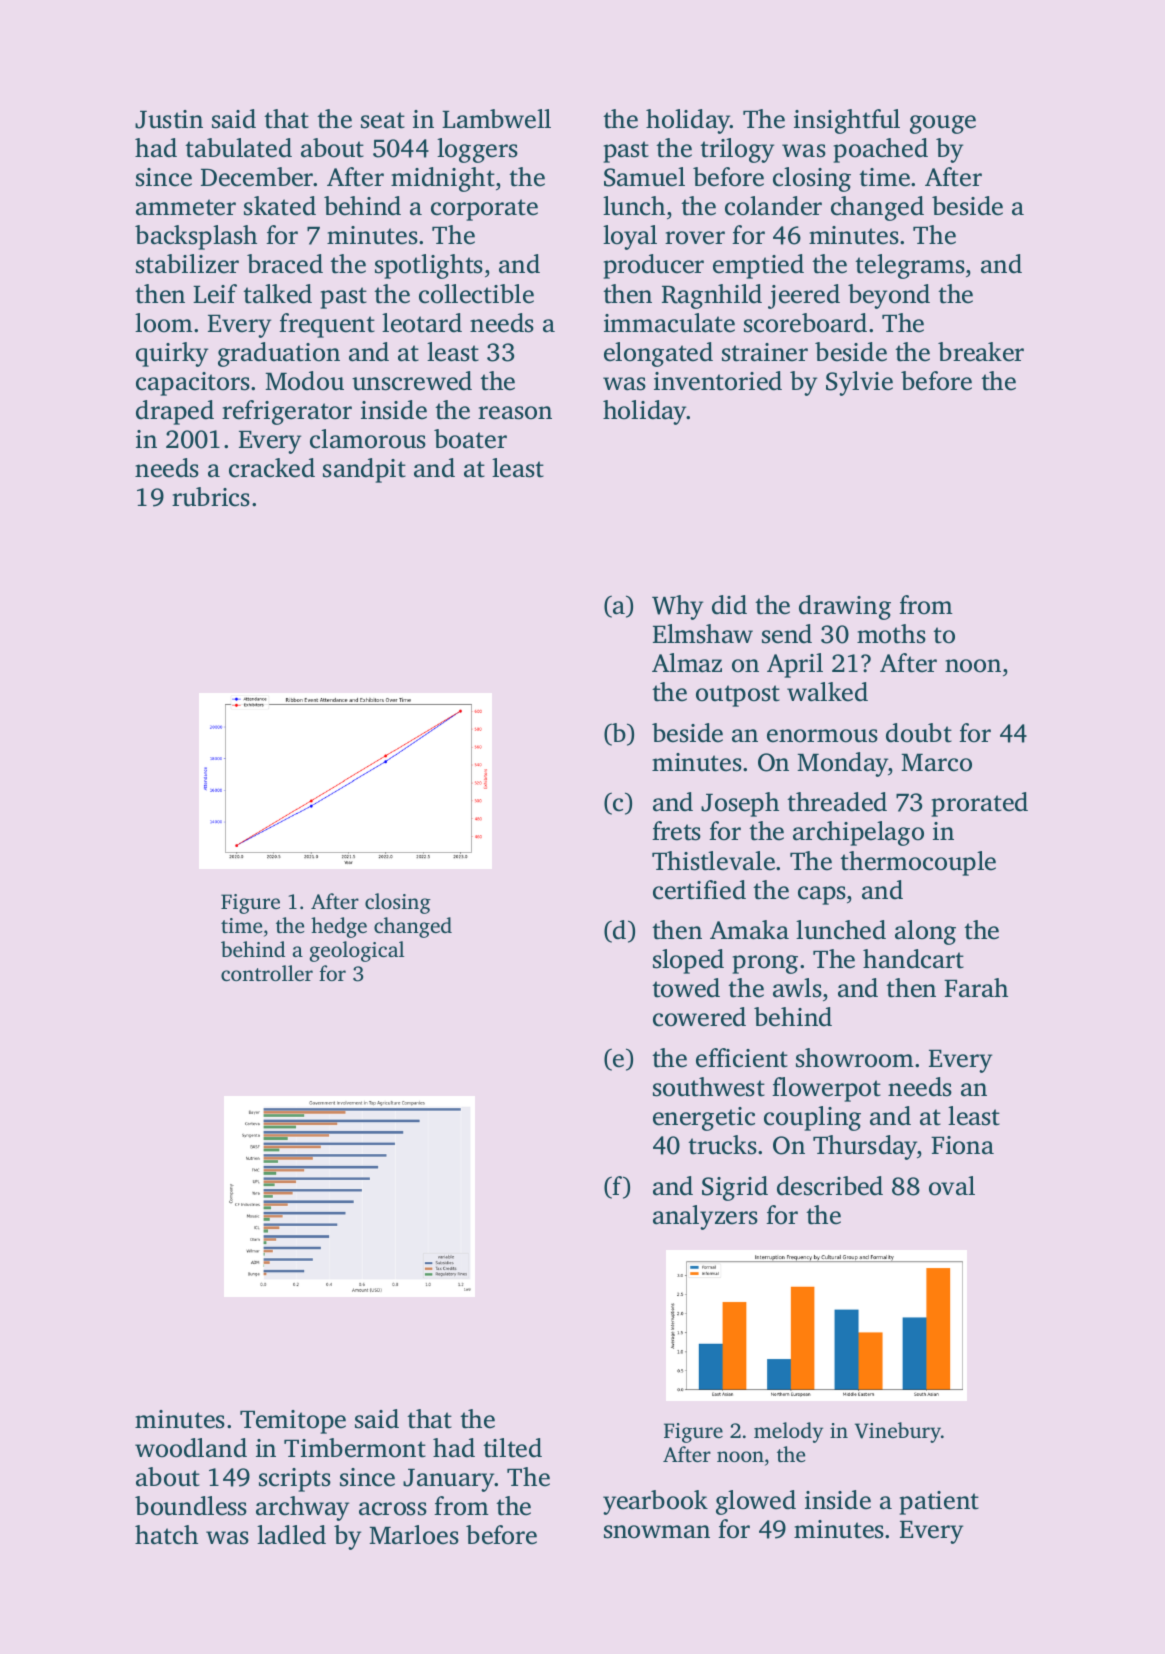 The image size is (1165, 1654). What do you see at coordinates (705, 1217) in the screenshot?
I see `analyzers` at bounding box center [705, 1217].
